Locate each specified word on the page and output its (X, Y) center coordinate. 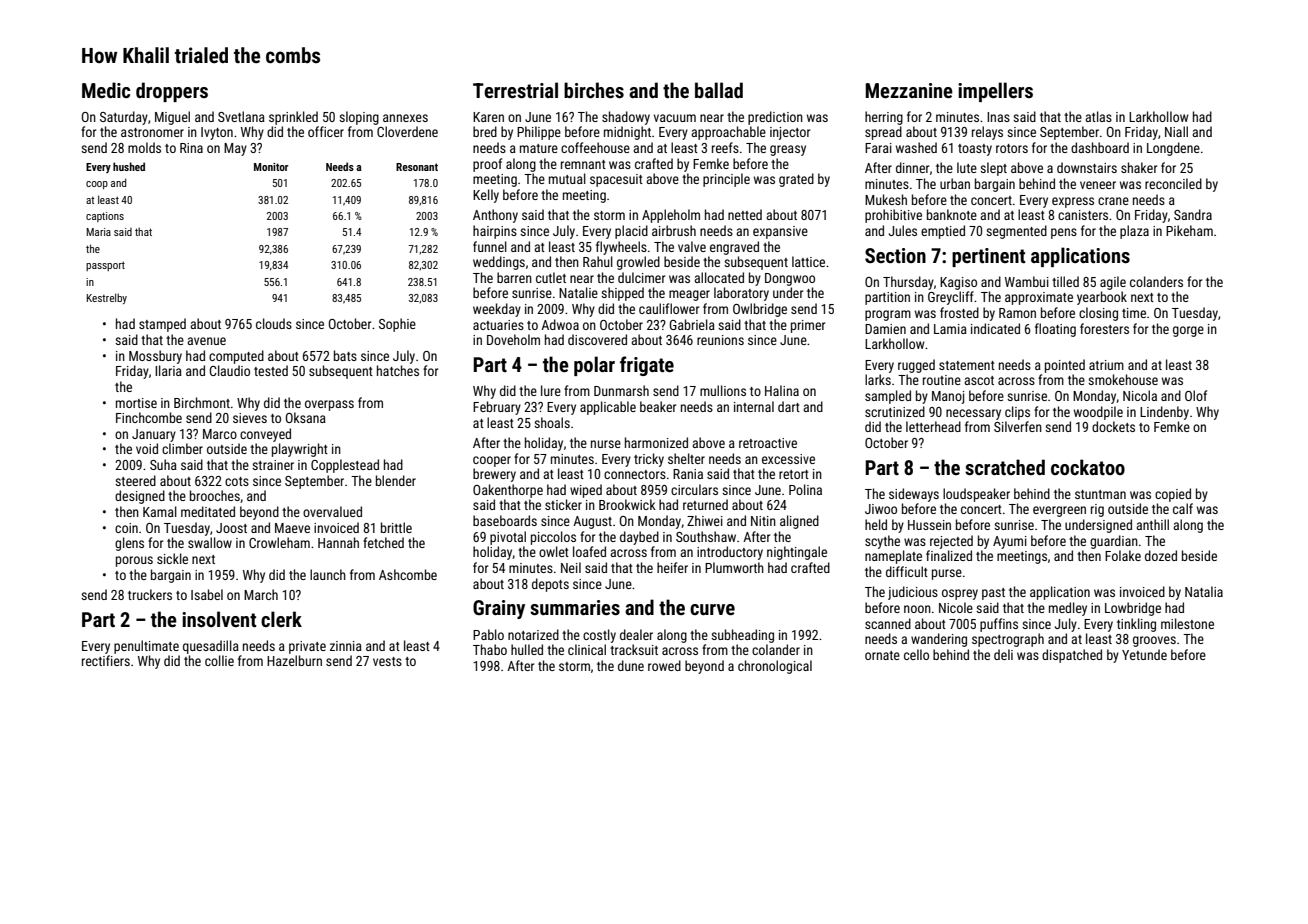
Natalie (578, 292)
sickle (172, 558)
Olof (1196, 395)
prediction (775, 118)
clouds (274, 323)
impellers (995, 92)
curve (712, 609)
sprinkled (293, 118)
